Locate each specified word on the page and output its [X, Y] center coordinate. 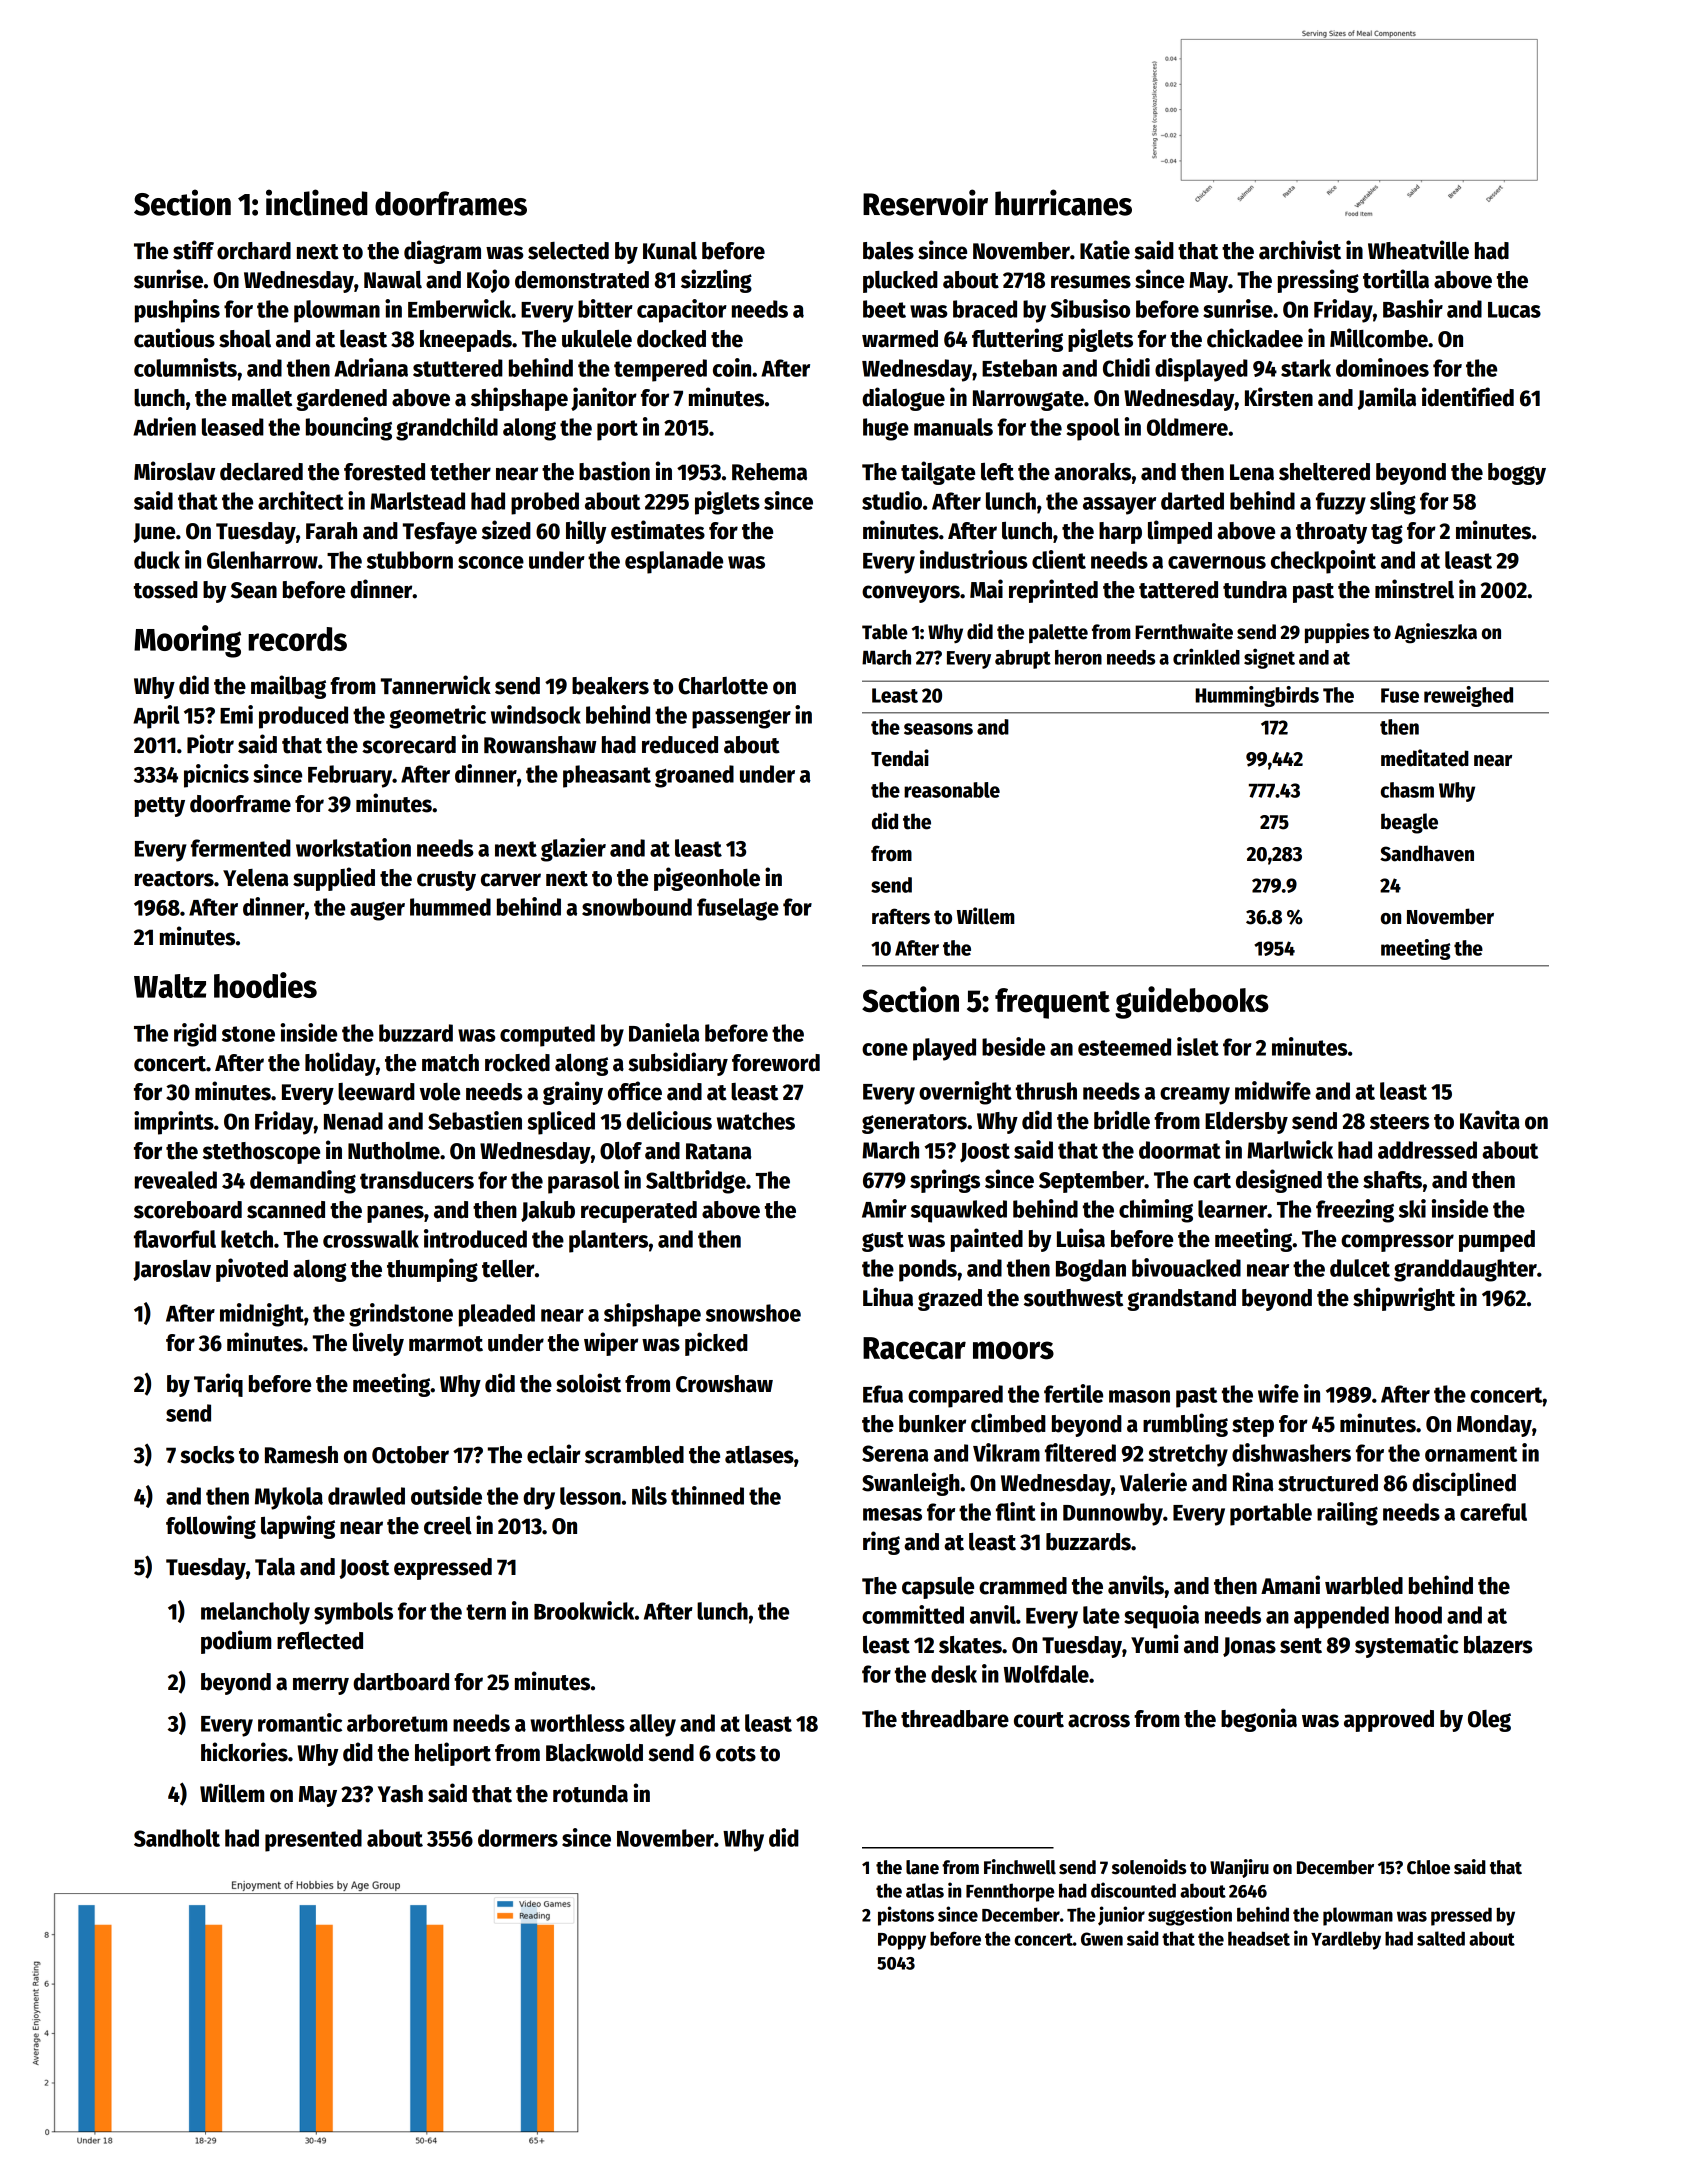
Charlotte [723, 686]
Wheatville [1418, 250]
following [211, 1527]
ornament [1471, 1454]
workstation [353, 847]
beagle [1409, 823]
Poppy [902, 1941]
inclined [317, 202]
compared [955, 1396]
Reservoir [925, 202]
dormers [518, 1838]
